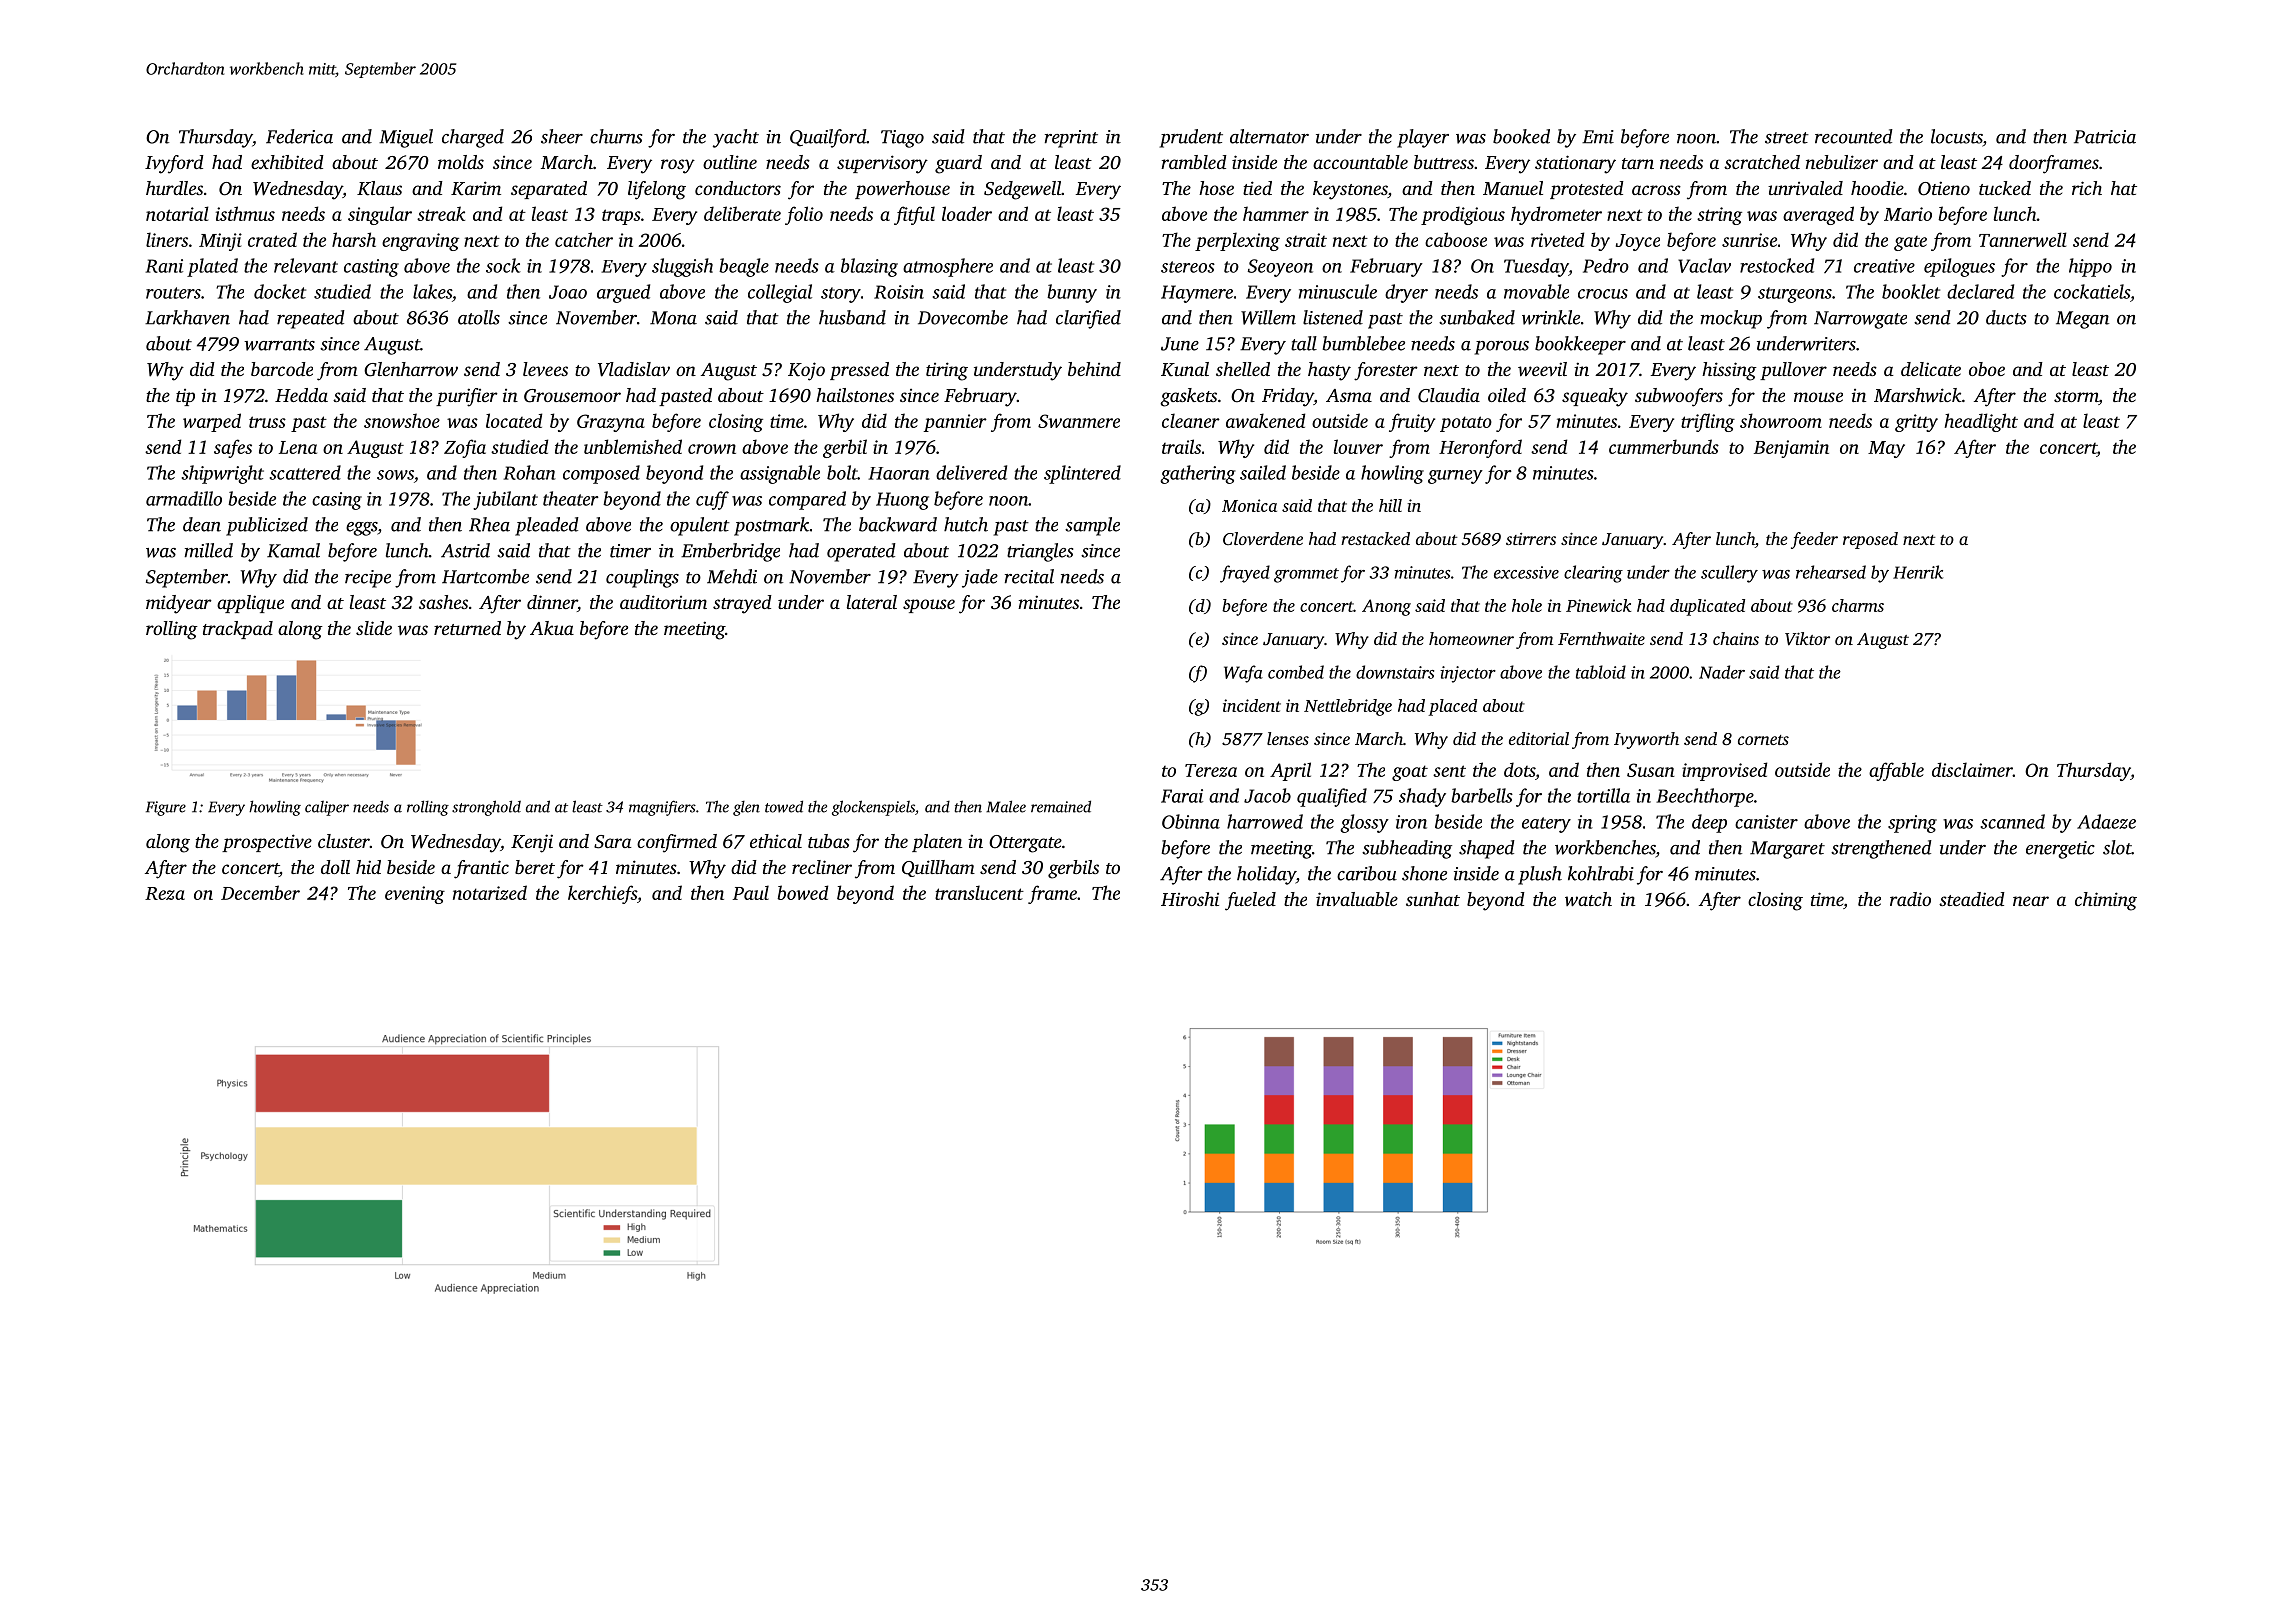 The width and height of the page is (2282, 1614). What do you see at coordinates (616, 136) in the page?
I see `churns` at bounding box center [616, 136].
